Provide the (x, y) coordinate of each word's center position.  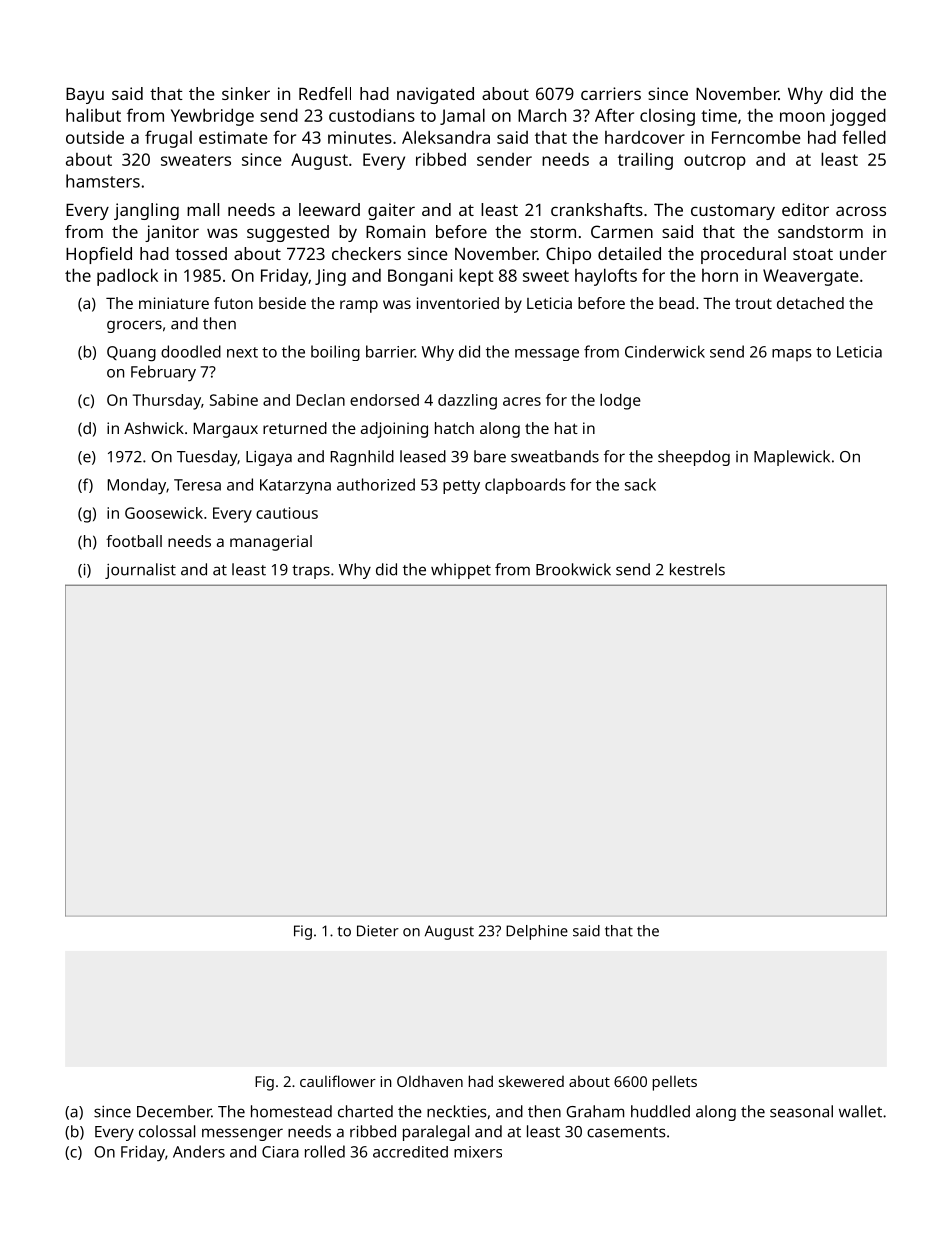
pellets (675, 1083)
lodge (620, 402)
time (719, 115)
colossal (167, 1131)
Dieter (378, 931)
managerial (271, 543)
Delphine (537, 932)
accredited (410, 1152)
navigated (435, 95)
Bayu (85, 96)
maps (792, 355)
